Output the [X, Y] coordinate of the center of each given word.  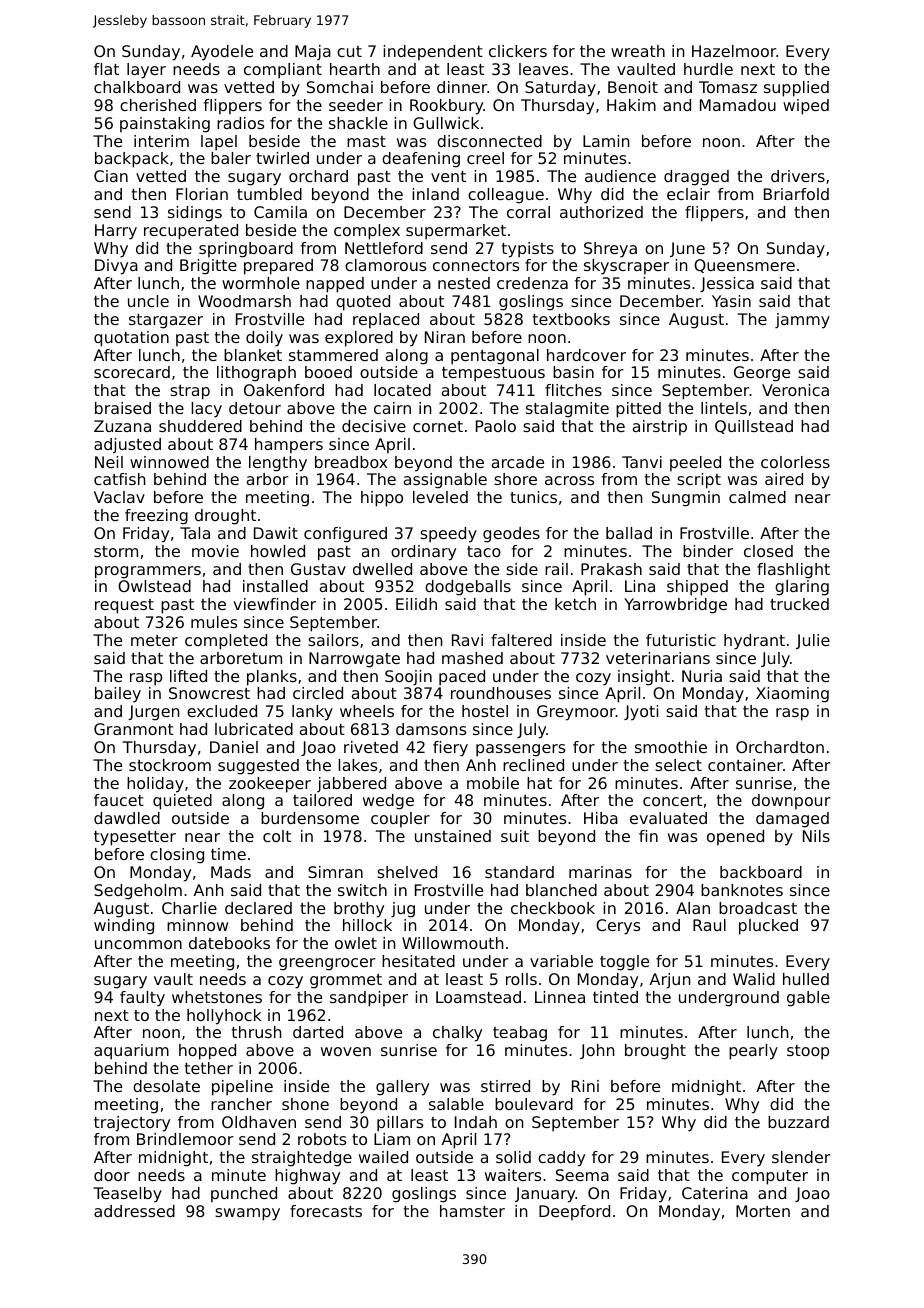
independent [433, 53]
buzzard [798, 1122]
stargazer [166, 321]
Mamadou [738, 105]
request [124, 606]
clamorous [385, 265]
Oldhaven [259, 1122]
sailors [333, 640]
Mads [231, 872]
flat [106, 69]
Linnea [560, 997]
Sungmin [686, 499]
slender [801, 1157]
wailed [383, 1157]
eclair [688, 194]
